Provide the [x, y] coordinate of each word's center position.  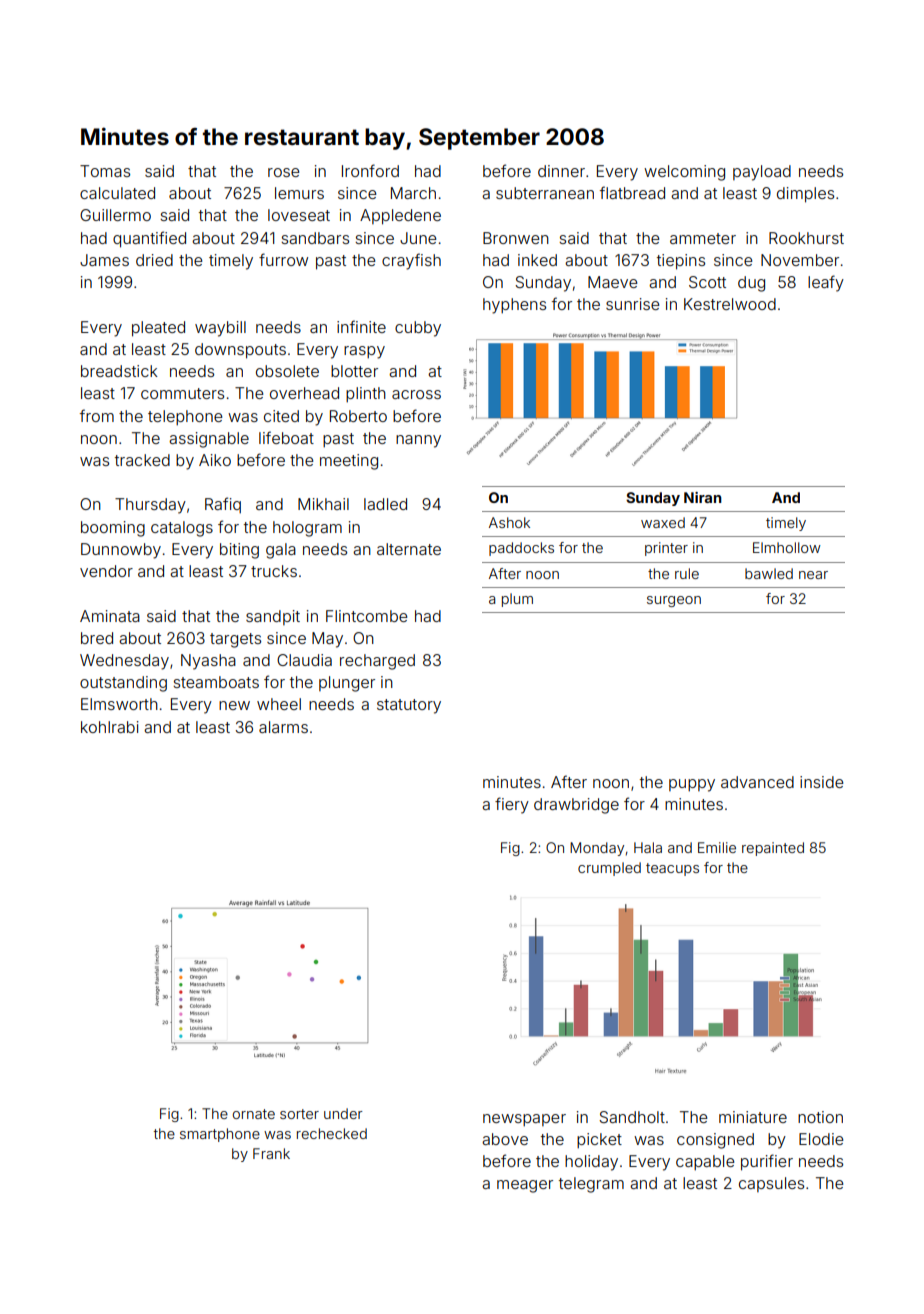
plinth [366, 394]
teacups [672, 869]
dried [154, 260]
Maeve [612, 282]
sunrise [632, 304]
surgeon [674, 601]
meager [525, 1186]
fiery [512, 805]
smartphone [220, 1135]
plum [517, 600]
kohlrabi [110, 727]
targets [235, 640]
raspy [364, 352]
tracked [142, 460]
